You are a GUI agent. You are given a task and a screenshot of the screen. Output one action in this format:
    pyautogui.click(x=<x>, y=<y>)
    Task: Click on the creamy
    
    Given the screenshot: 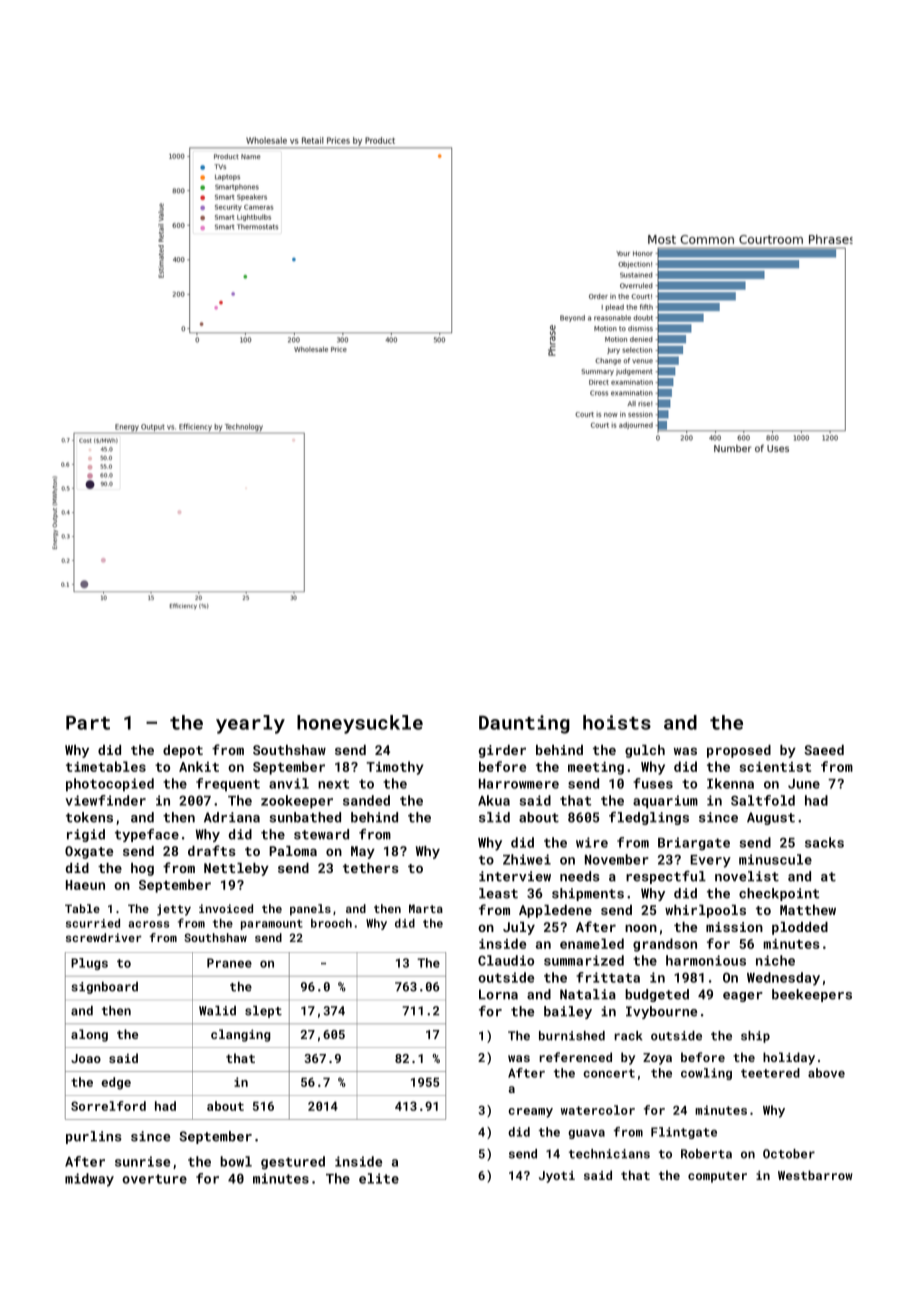 What is the action you would take?
    pyautogui.click(x=530, y=1113)
